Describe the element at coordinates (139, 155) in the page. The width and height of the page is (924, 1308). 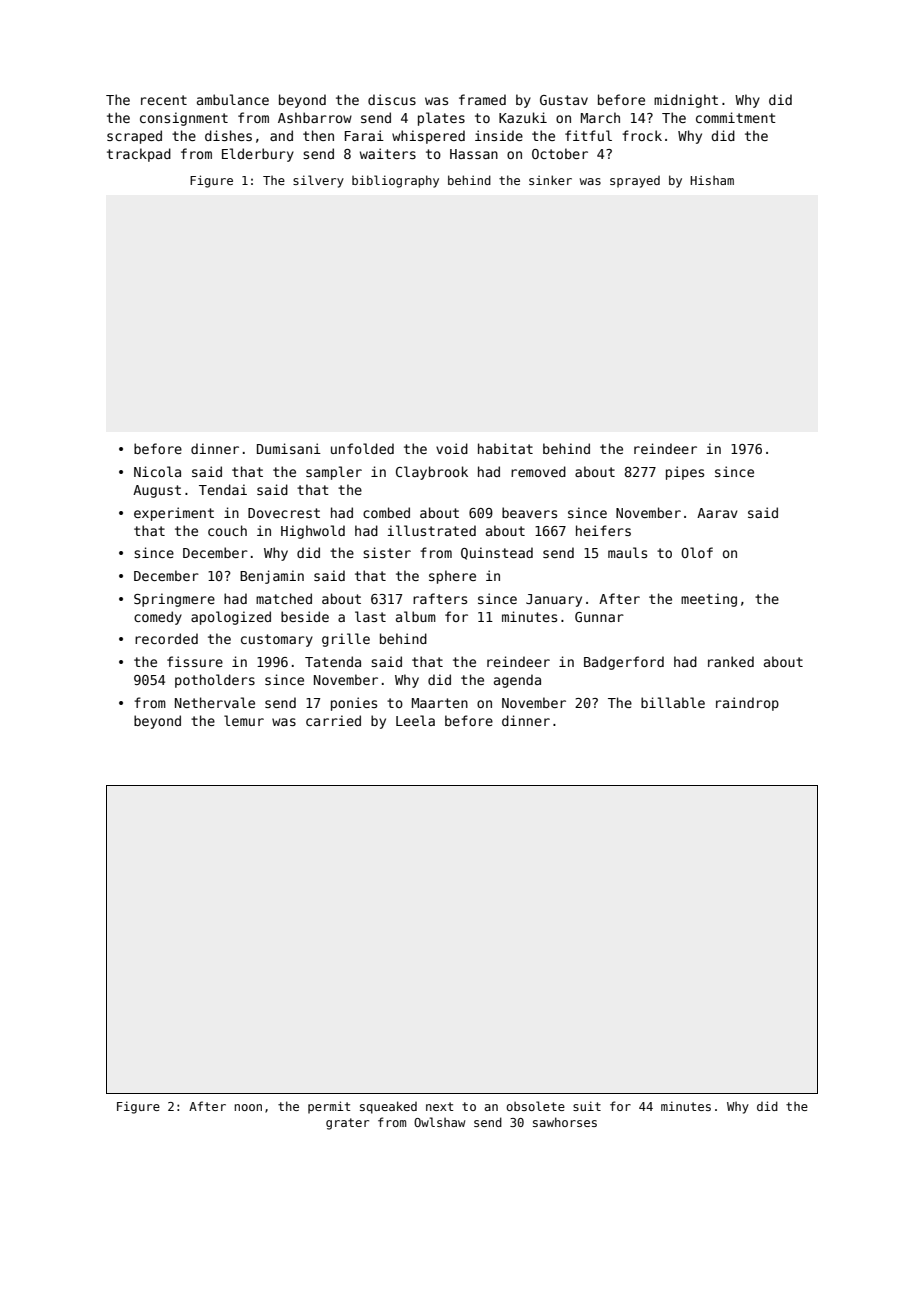
I see `trackpad` at that location.
